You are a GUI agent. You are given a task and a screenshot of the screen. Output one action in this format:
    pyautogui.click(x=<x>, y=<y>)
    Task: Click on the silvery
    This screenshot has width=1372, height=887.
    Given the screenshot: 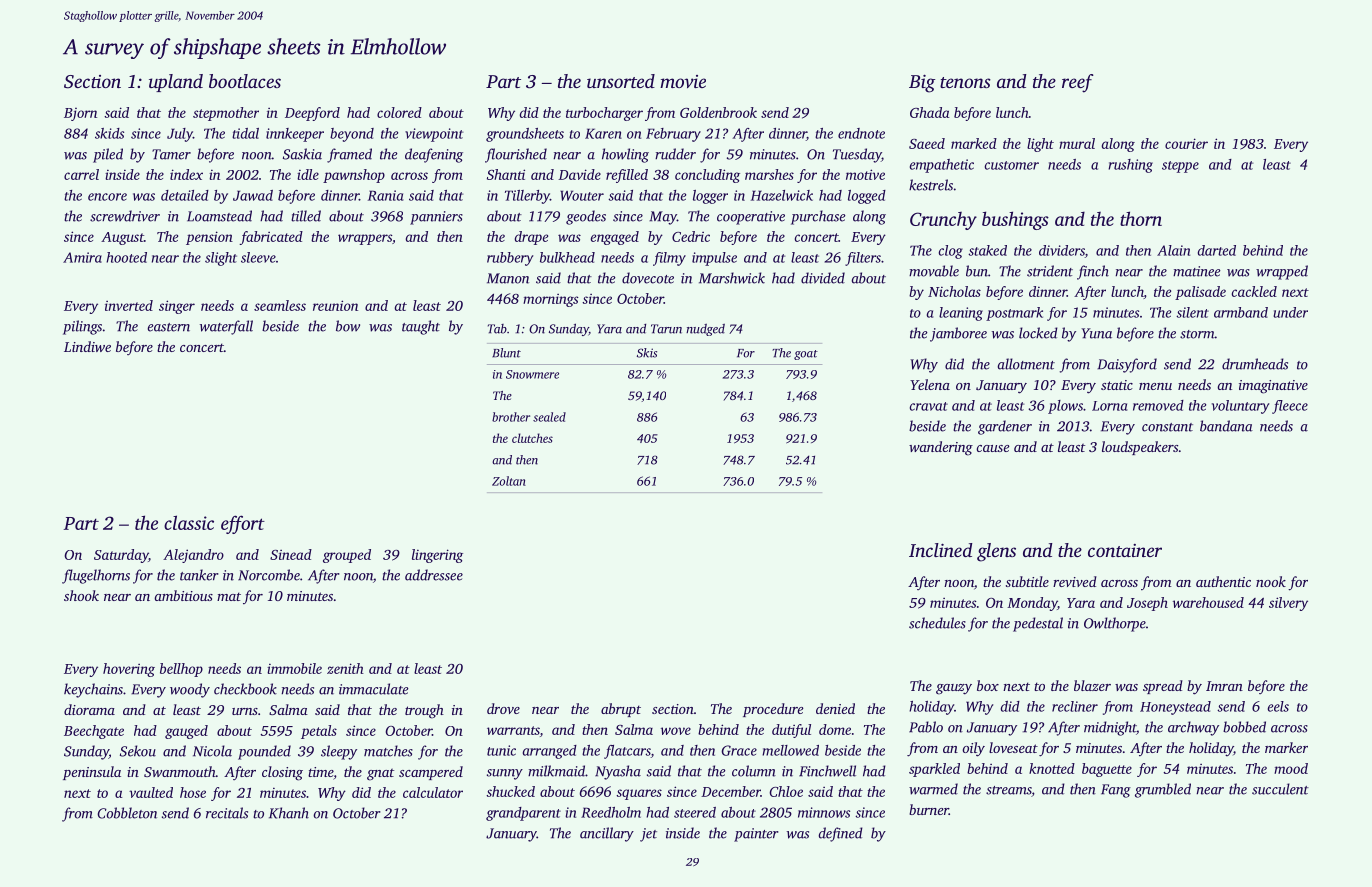 What is the action you would take?
    pyautogui.click(x=1288, y=604)
